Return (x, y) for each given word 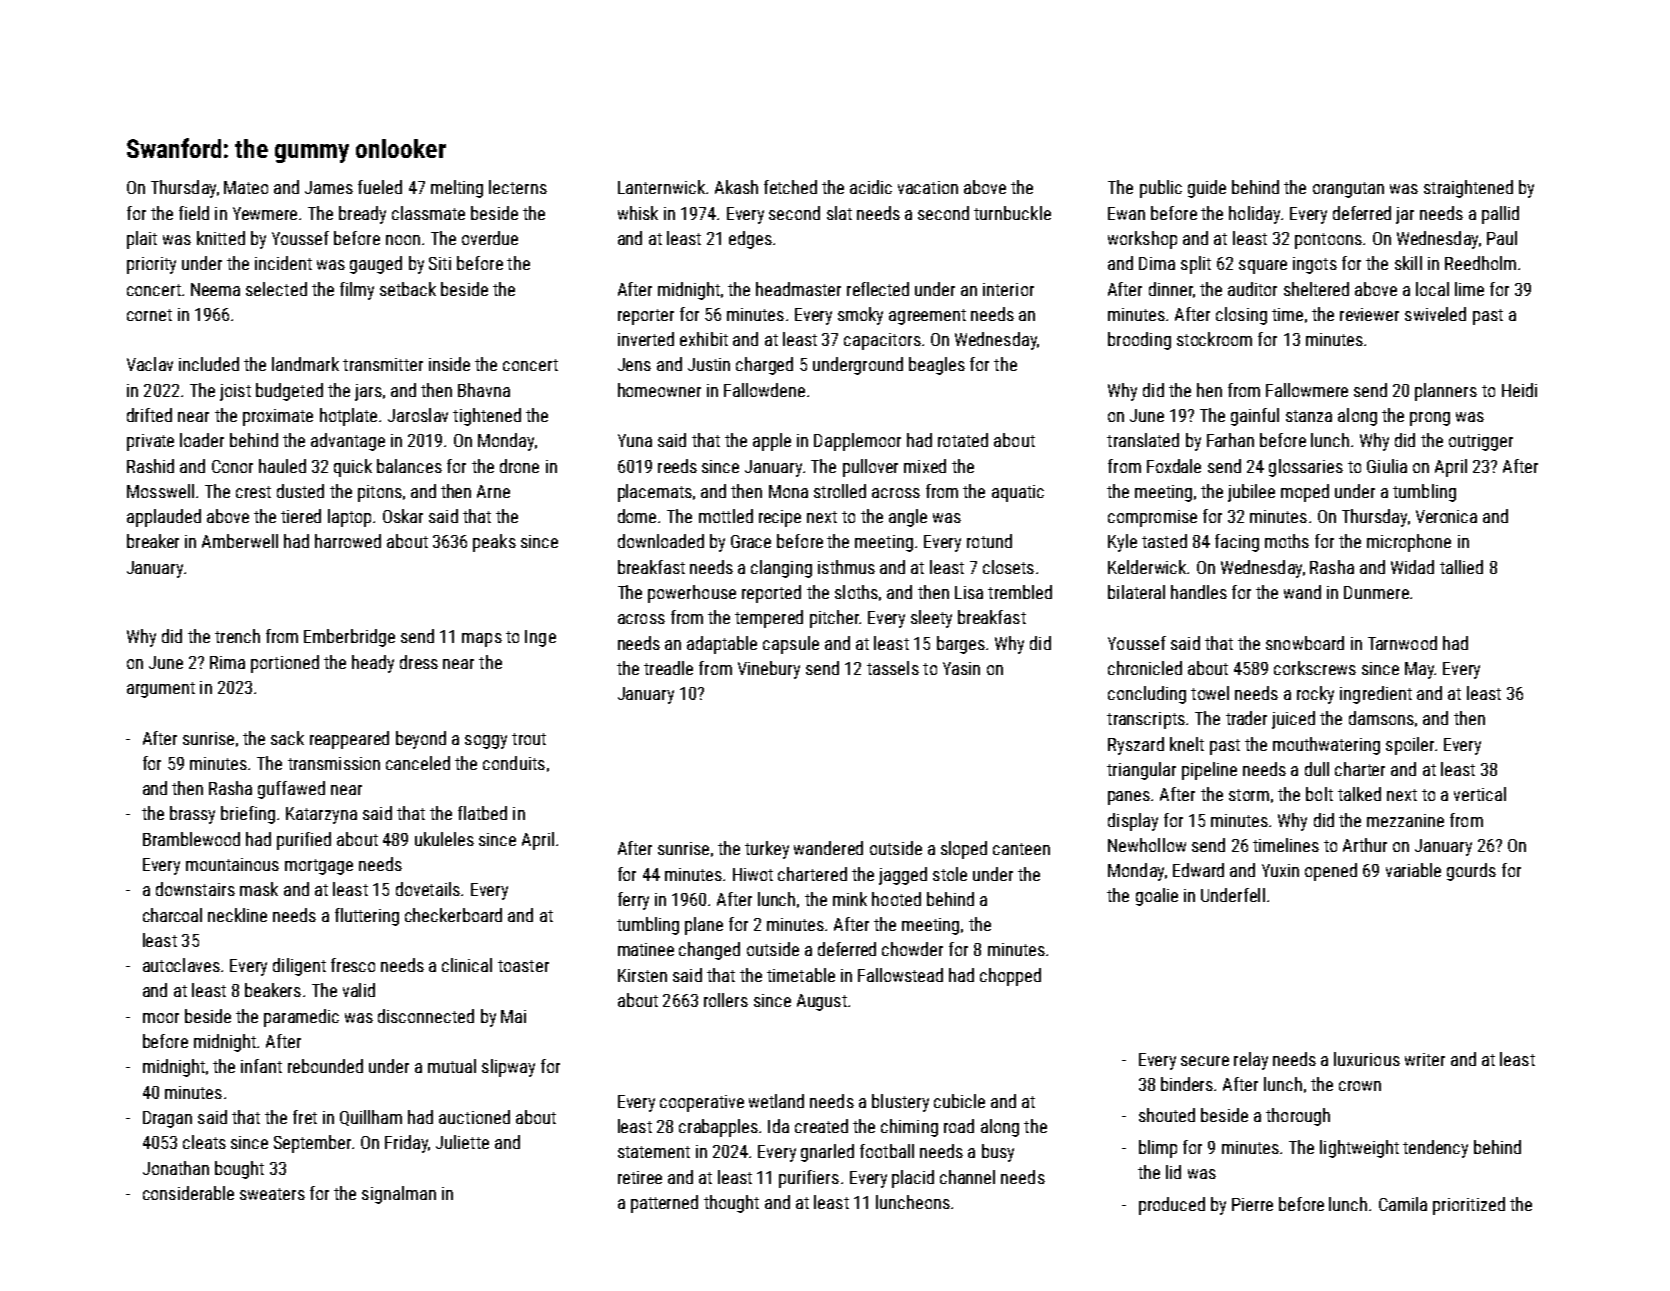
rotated (963, 440)
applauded (164, 518)
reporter (646, 317)
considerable (188, 1193)
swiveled (1435, 314)
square (1263, 267)
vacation (928, 187)
